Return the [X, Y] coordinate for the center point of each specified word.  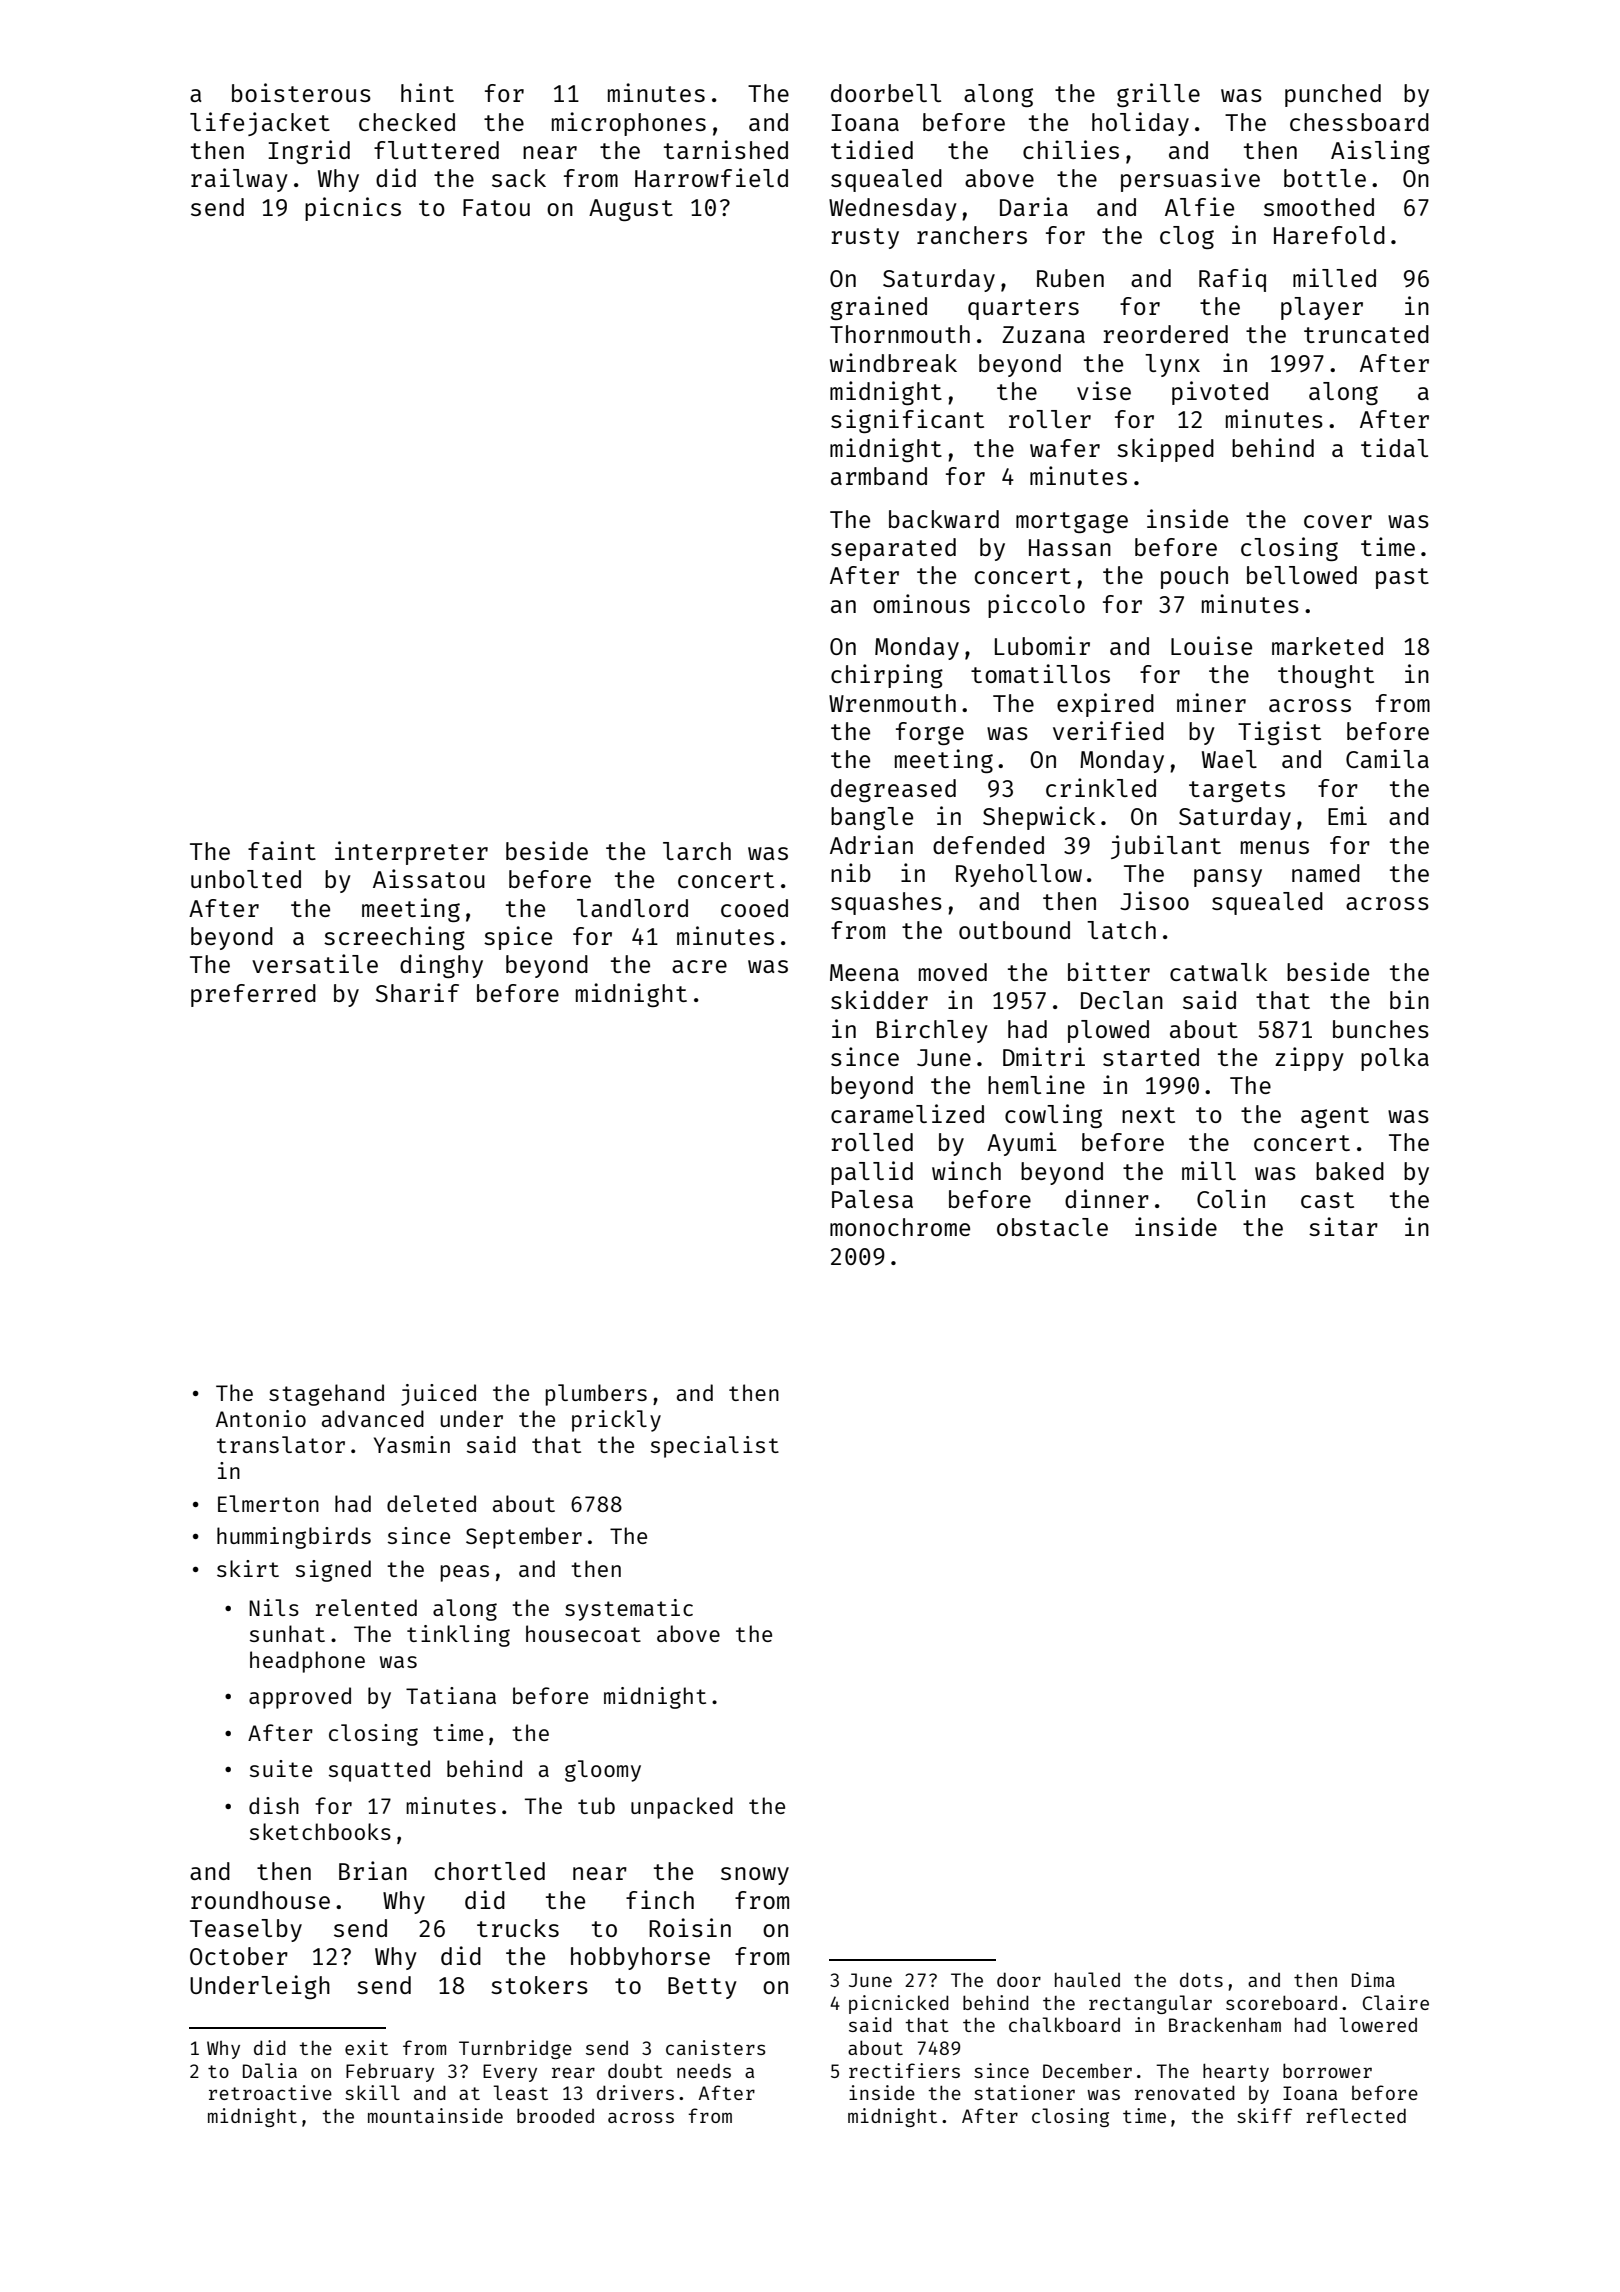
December [1087, 2070]
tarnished [726, 149]
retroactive [270, 2092]
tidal [1394, 447]
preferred [253, 995]
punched [1333, 95]
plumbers [596, 1395]
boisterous [301, 92]
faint [282, 850]
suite [281, 1768]
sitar [1343, 1226]
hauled [1087, 1979]
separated [893, 549]
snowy [755, 1876]
